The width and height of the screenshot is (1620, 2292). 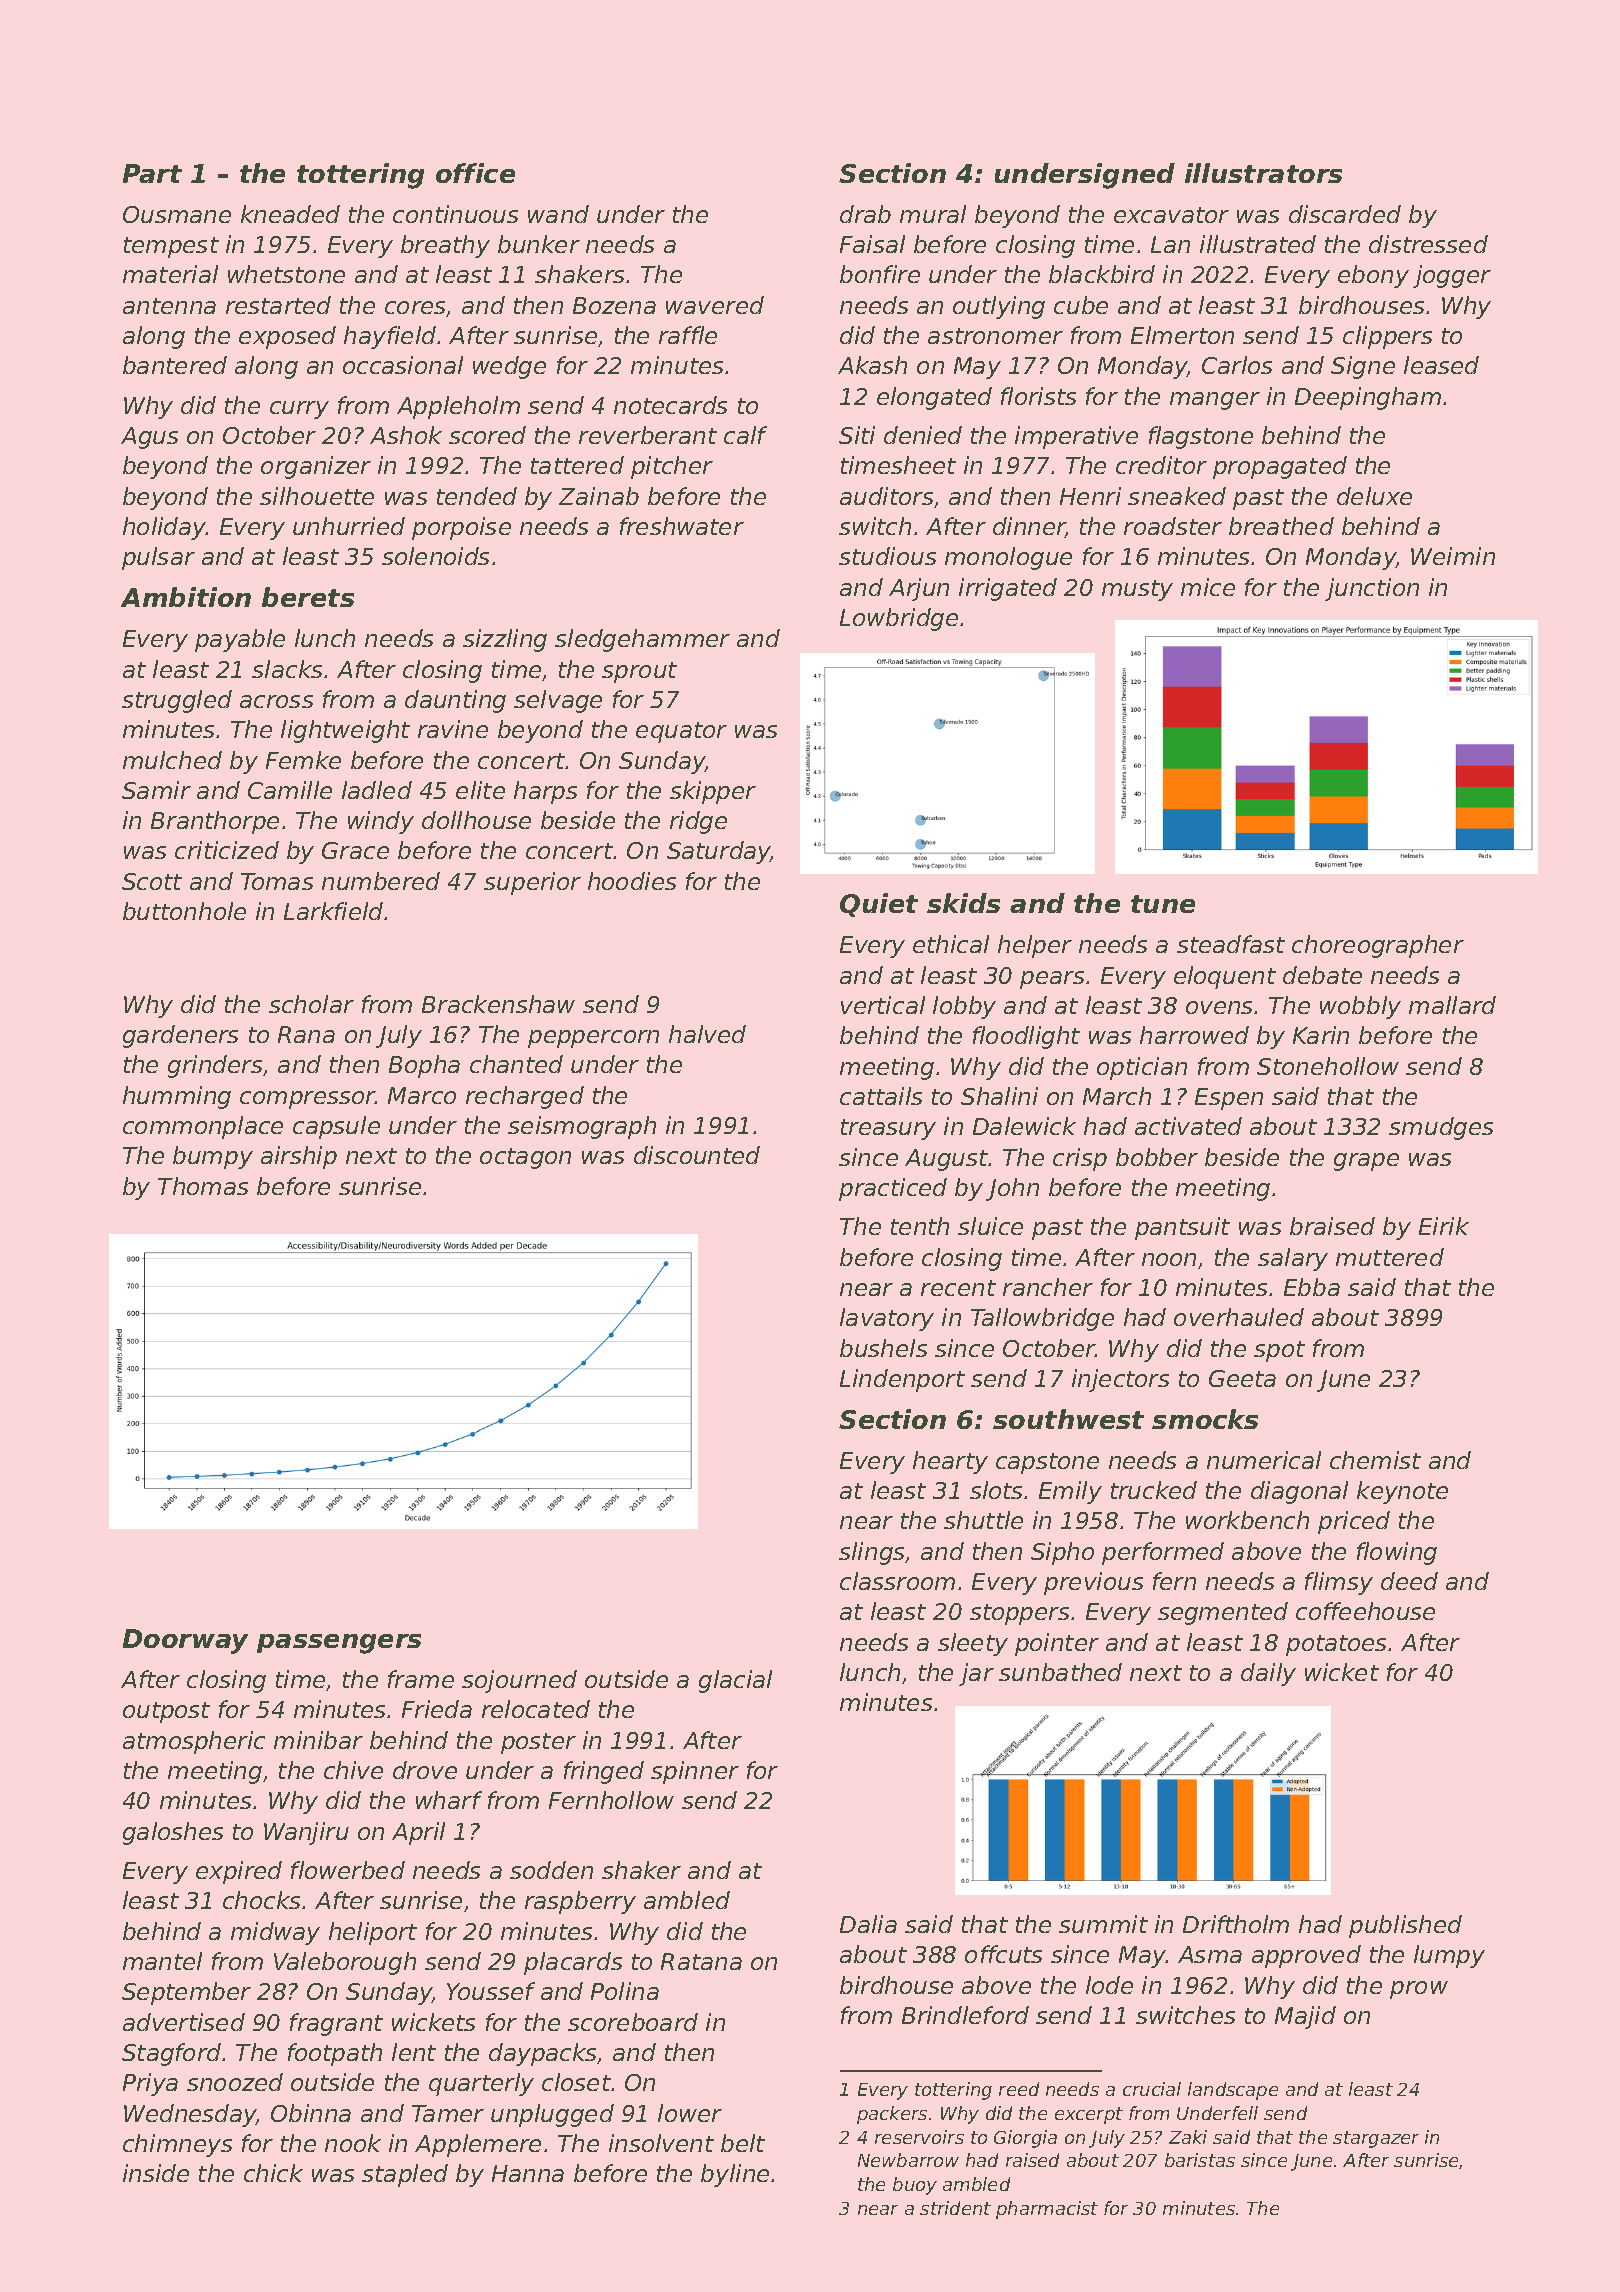 What do you see at coordinates (1258, 244) in the screenshot?
I see `illustrated` at bounding box center [1258, 244].
